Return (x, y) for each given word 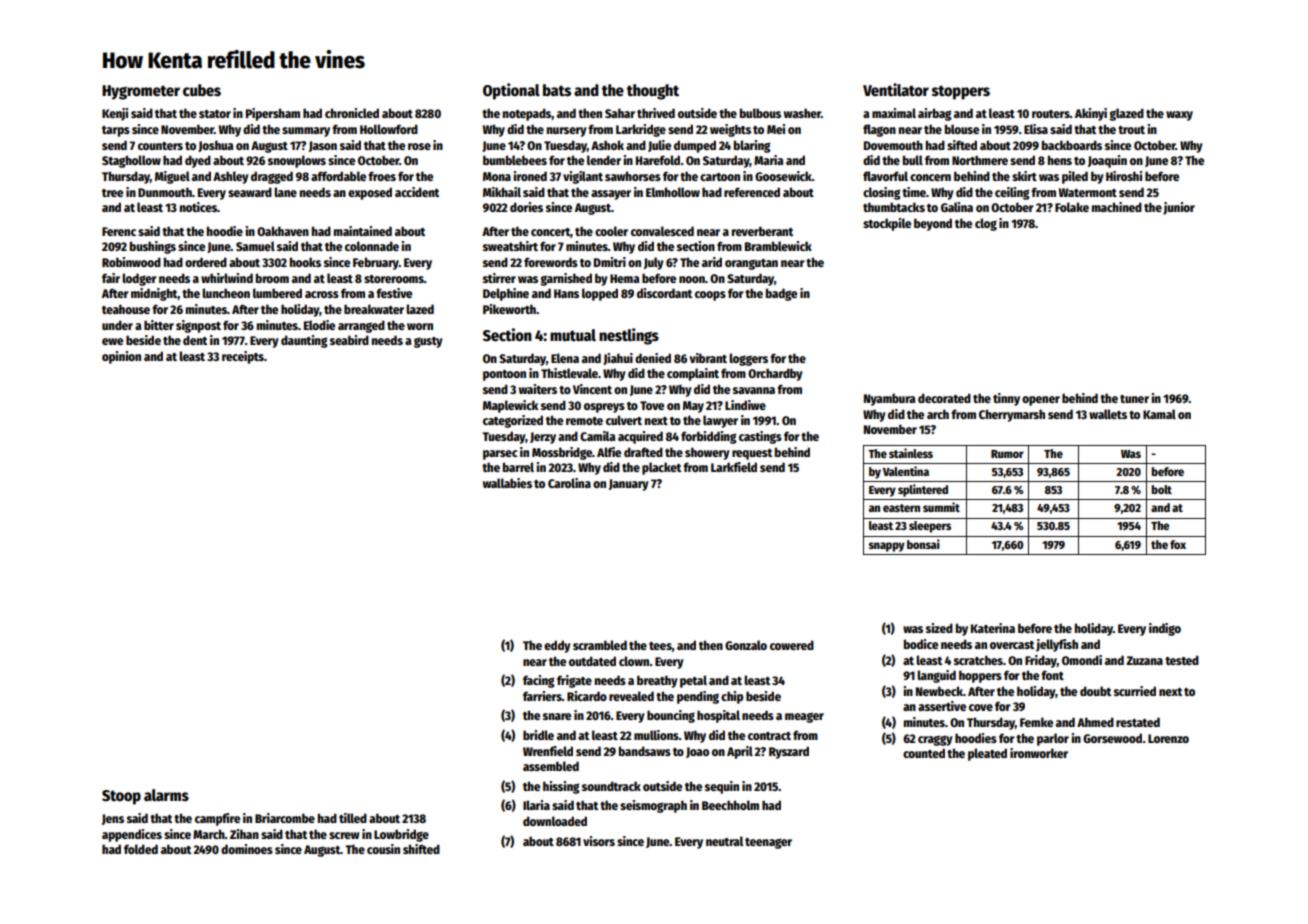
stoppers (961, 92)
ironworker (1039, 753)
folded (141, 849)
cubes (202, 90)
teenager (768, 843)
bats (557, 90)
